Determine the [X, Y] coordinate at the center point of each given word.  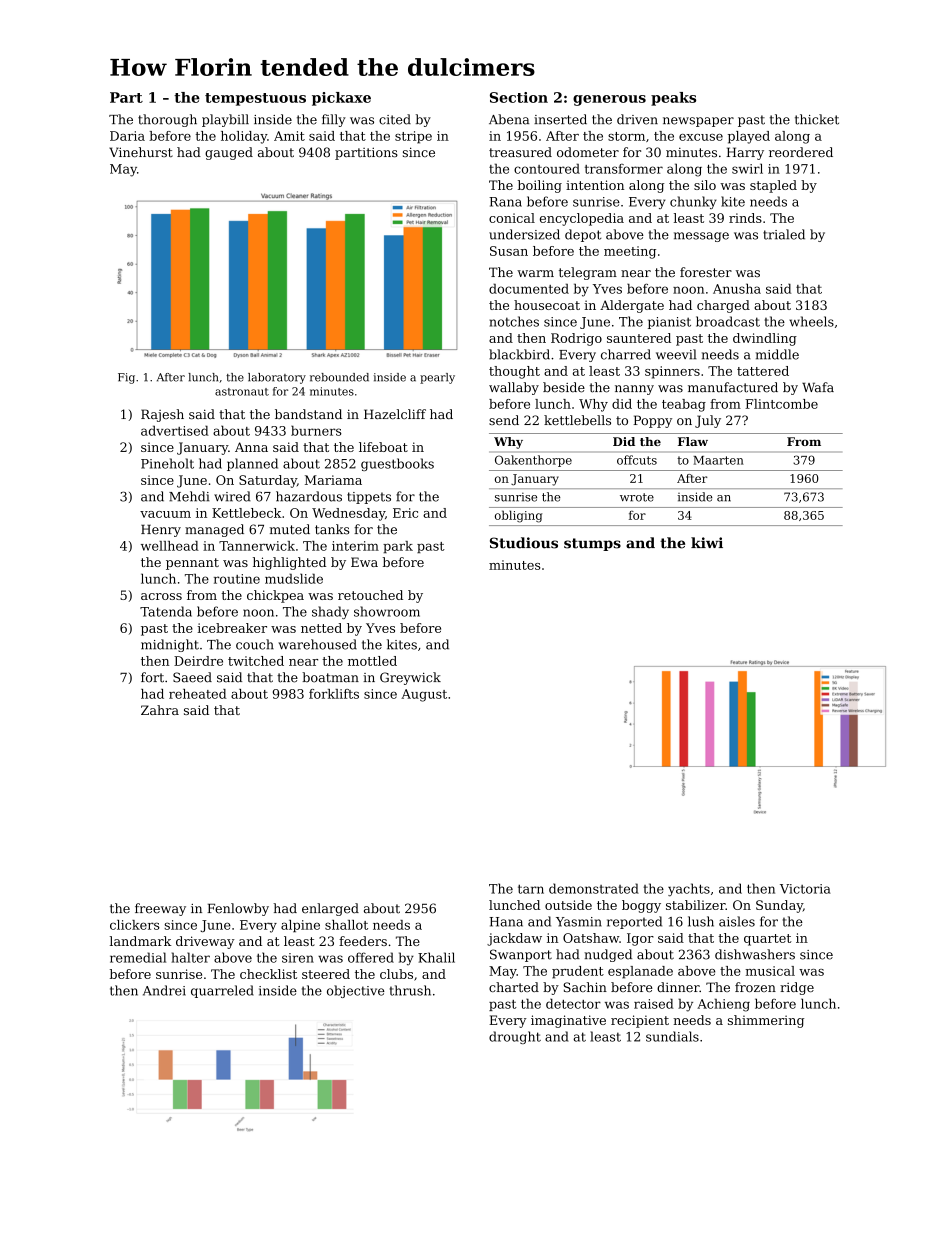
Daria [127, 136]
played [749, 137]
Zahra [160, 710]
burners [316, 430]
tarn [531, 889]
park [398, 547]
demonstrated [594, 888]
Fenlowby [238, 909]
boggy [641, 906]
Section [519, 97]
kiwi [707, 542]
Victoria [805, 889]
